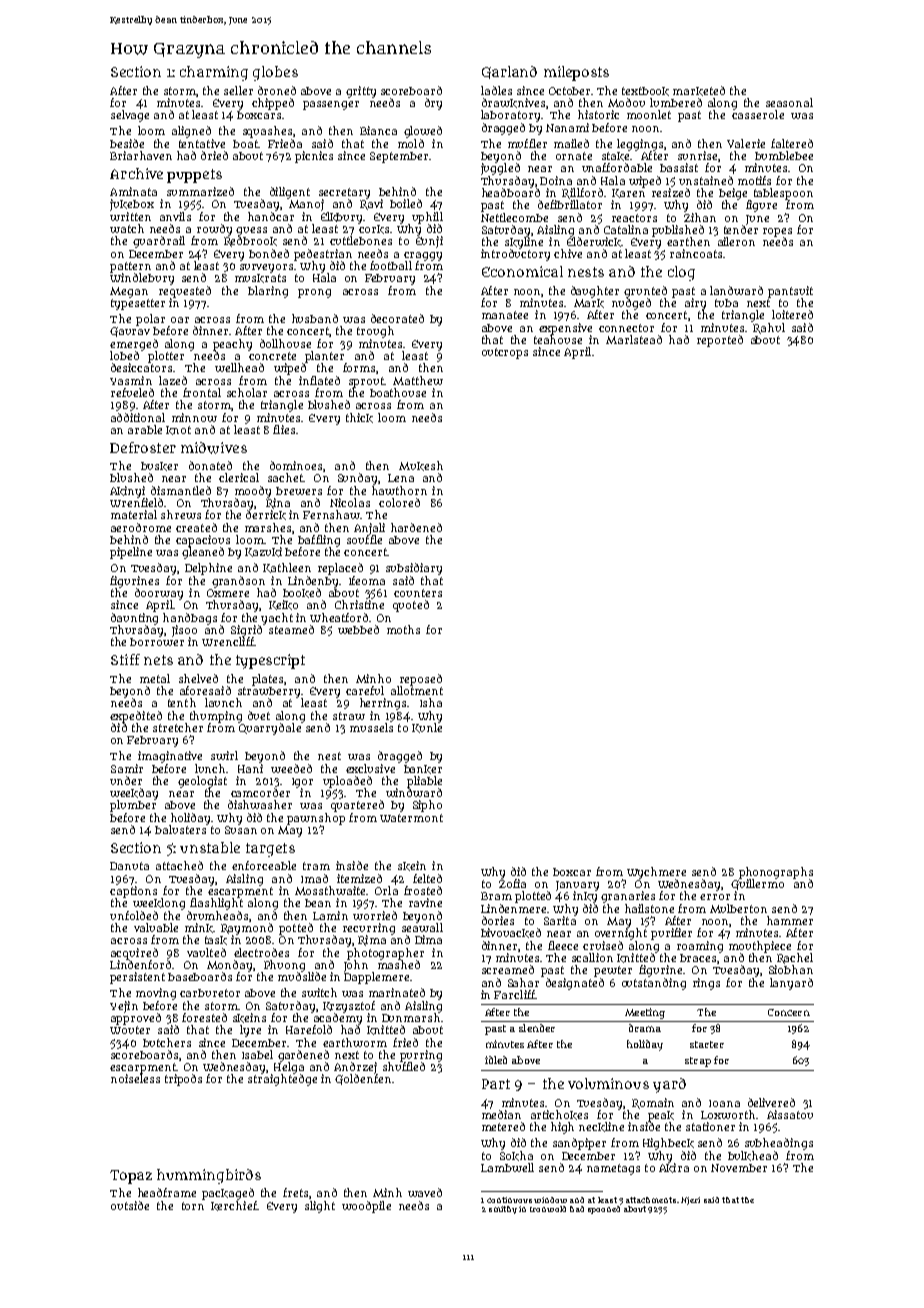 This document has width=924, height=1308. I want to click on stretcher, so click(178, 727).
